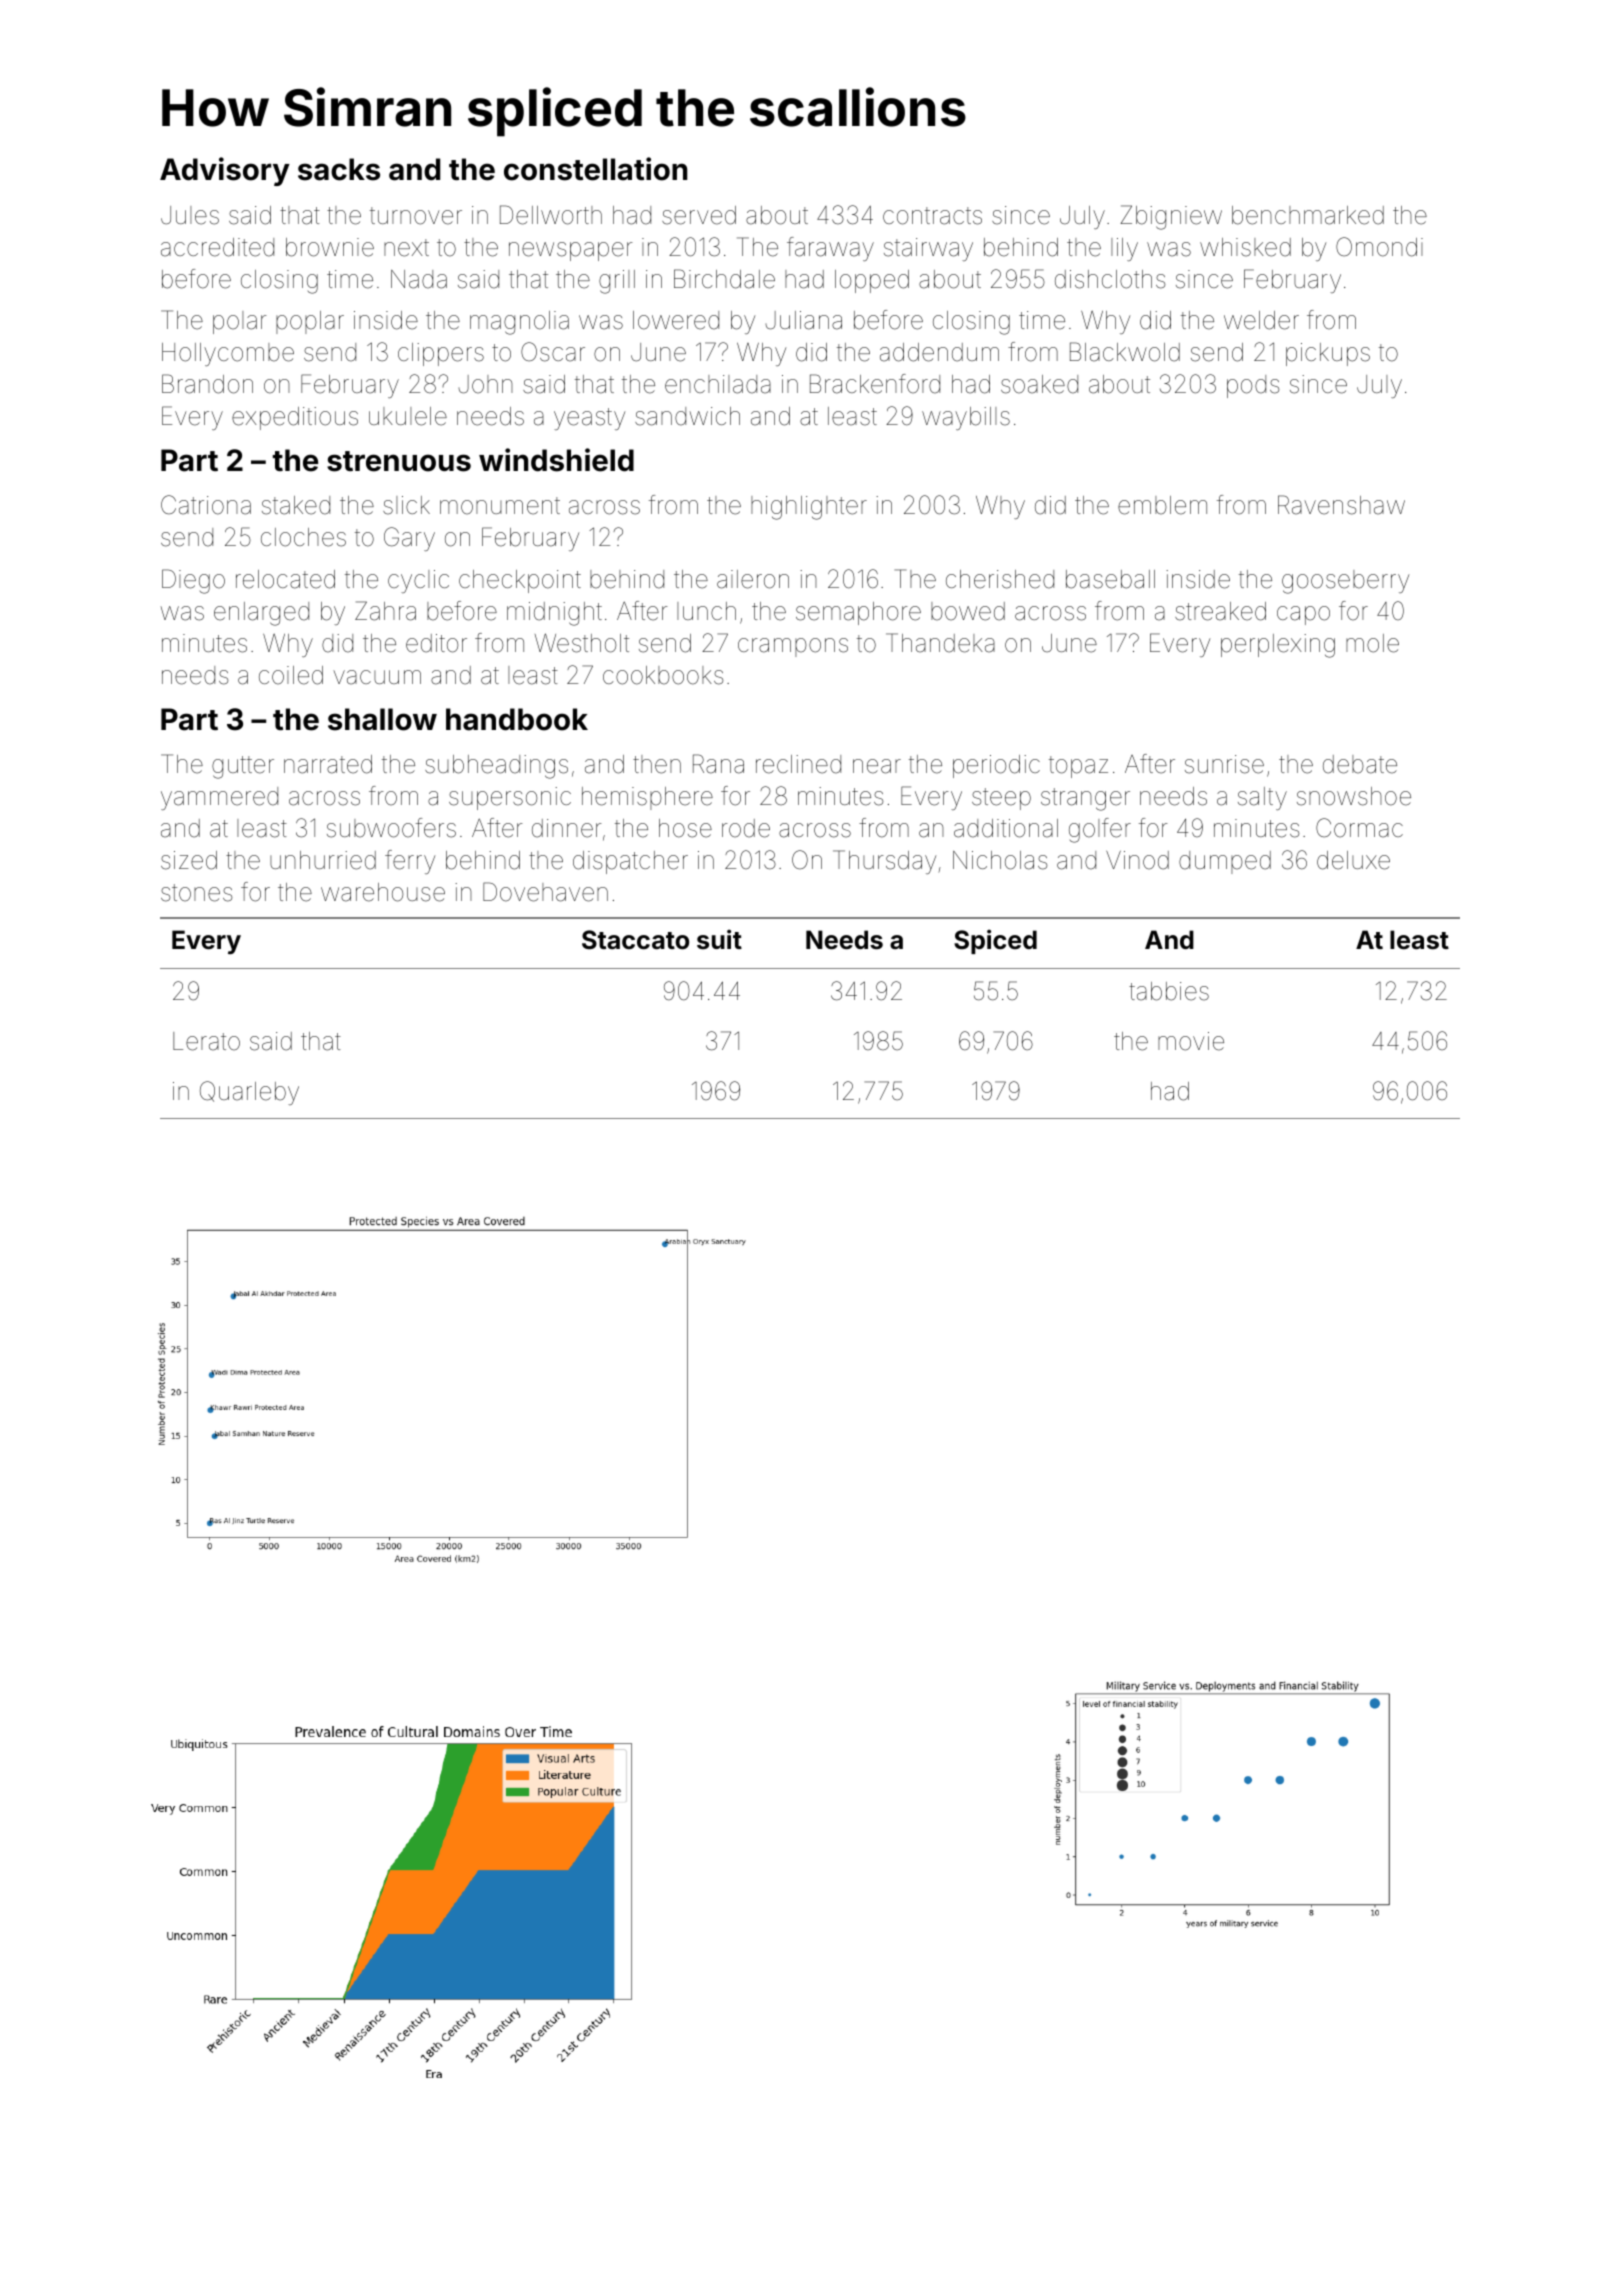 This page has width=1620, height=2292. What do you see at coordinates (1224, 764) in the page?
I see `sunrise` at bounding box center [1224, 764].
